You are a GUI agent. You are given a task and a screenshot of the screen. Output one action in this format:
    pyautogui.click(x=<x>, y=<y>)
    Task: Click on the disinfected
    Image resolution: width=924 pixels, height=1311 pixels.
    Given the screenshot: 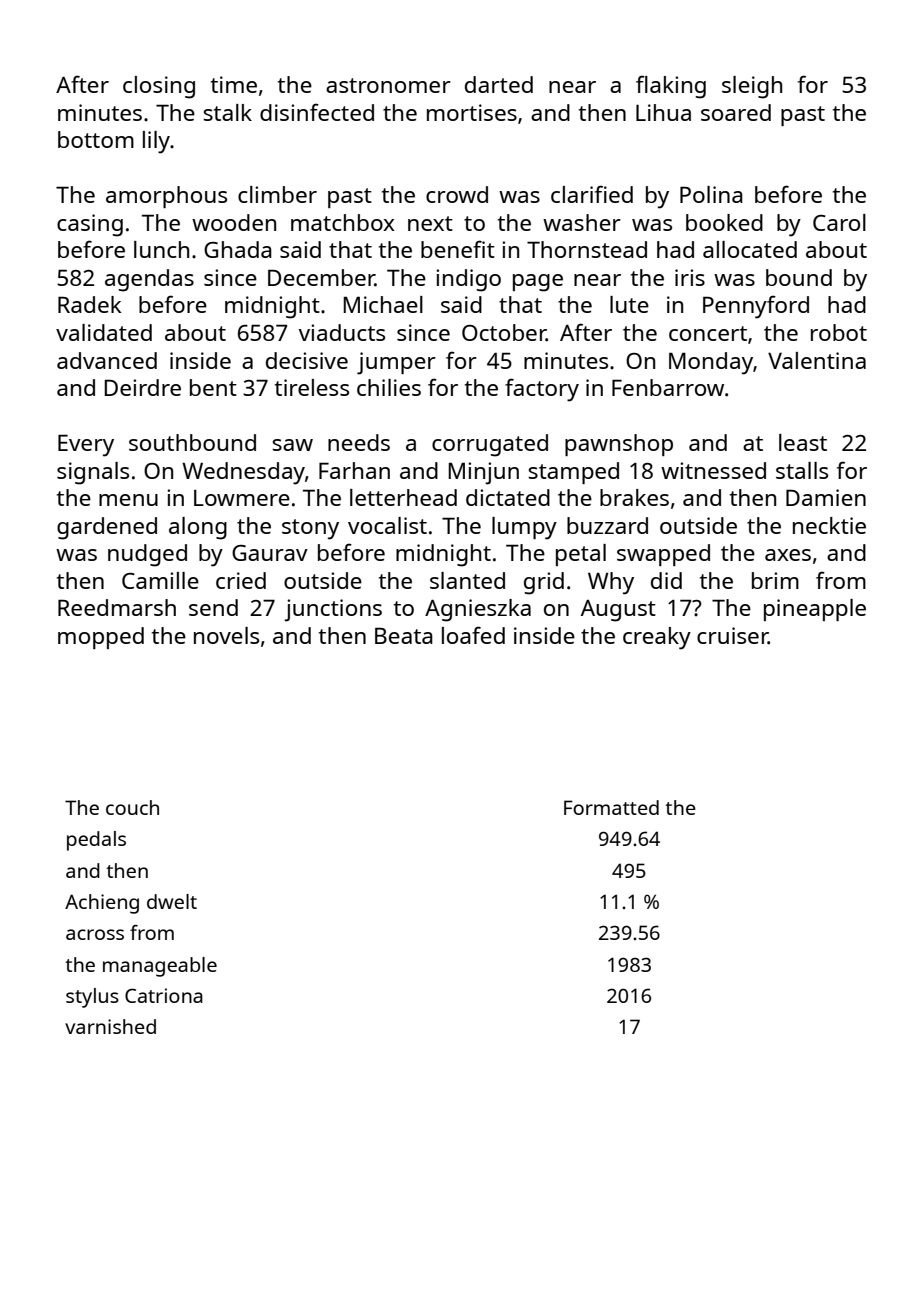 What is the action you would take?
    pyautogui.click(x=317, y=112)
